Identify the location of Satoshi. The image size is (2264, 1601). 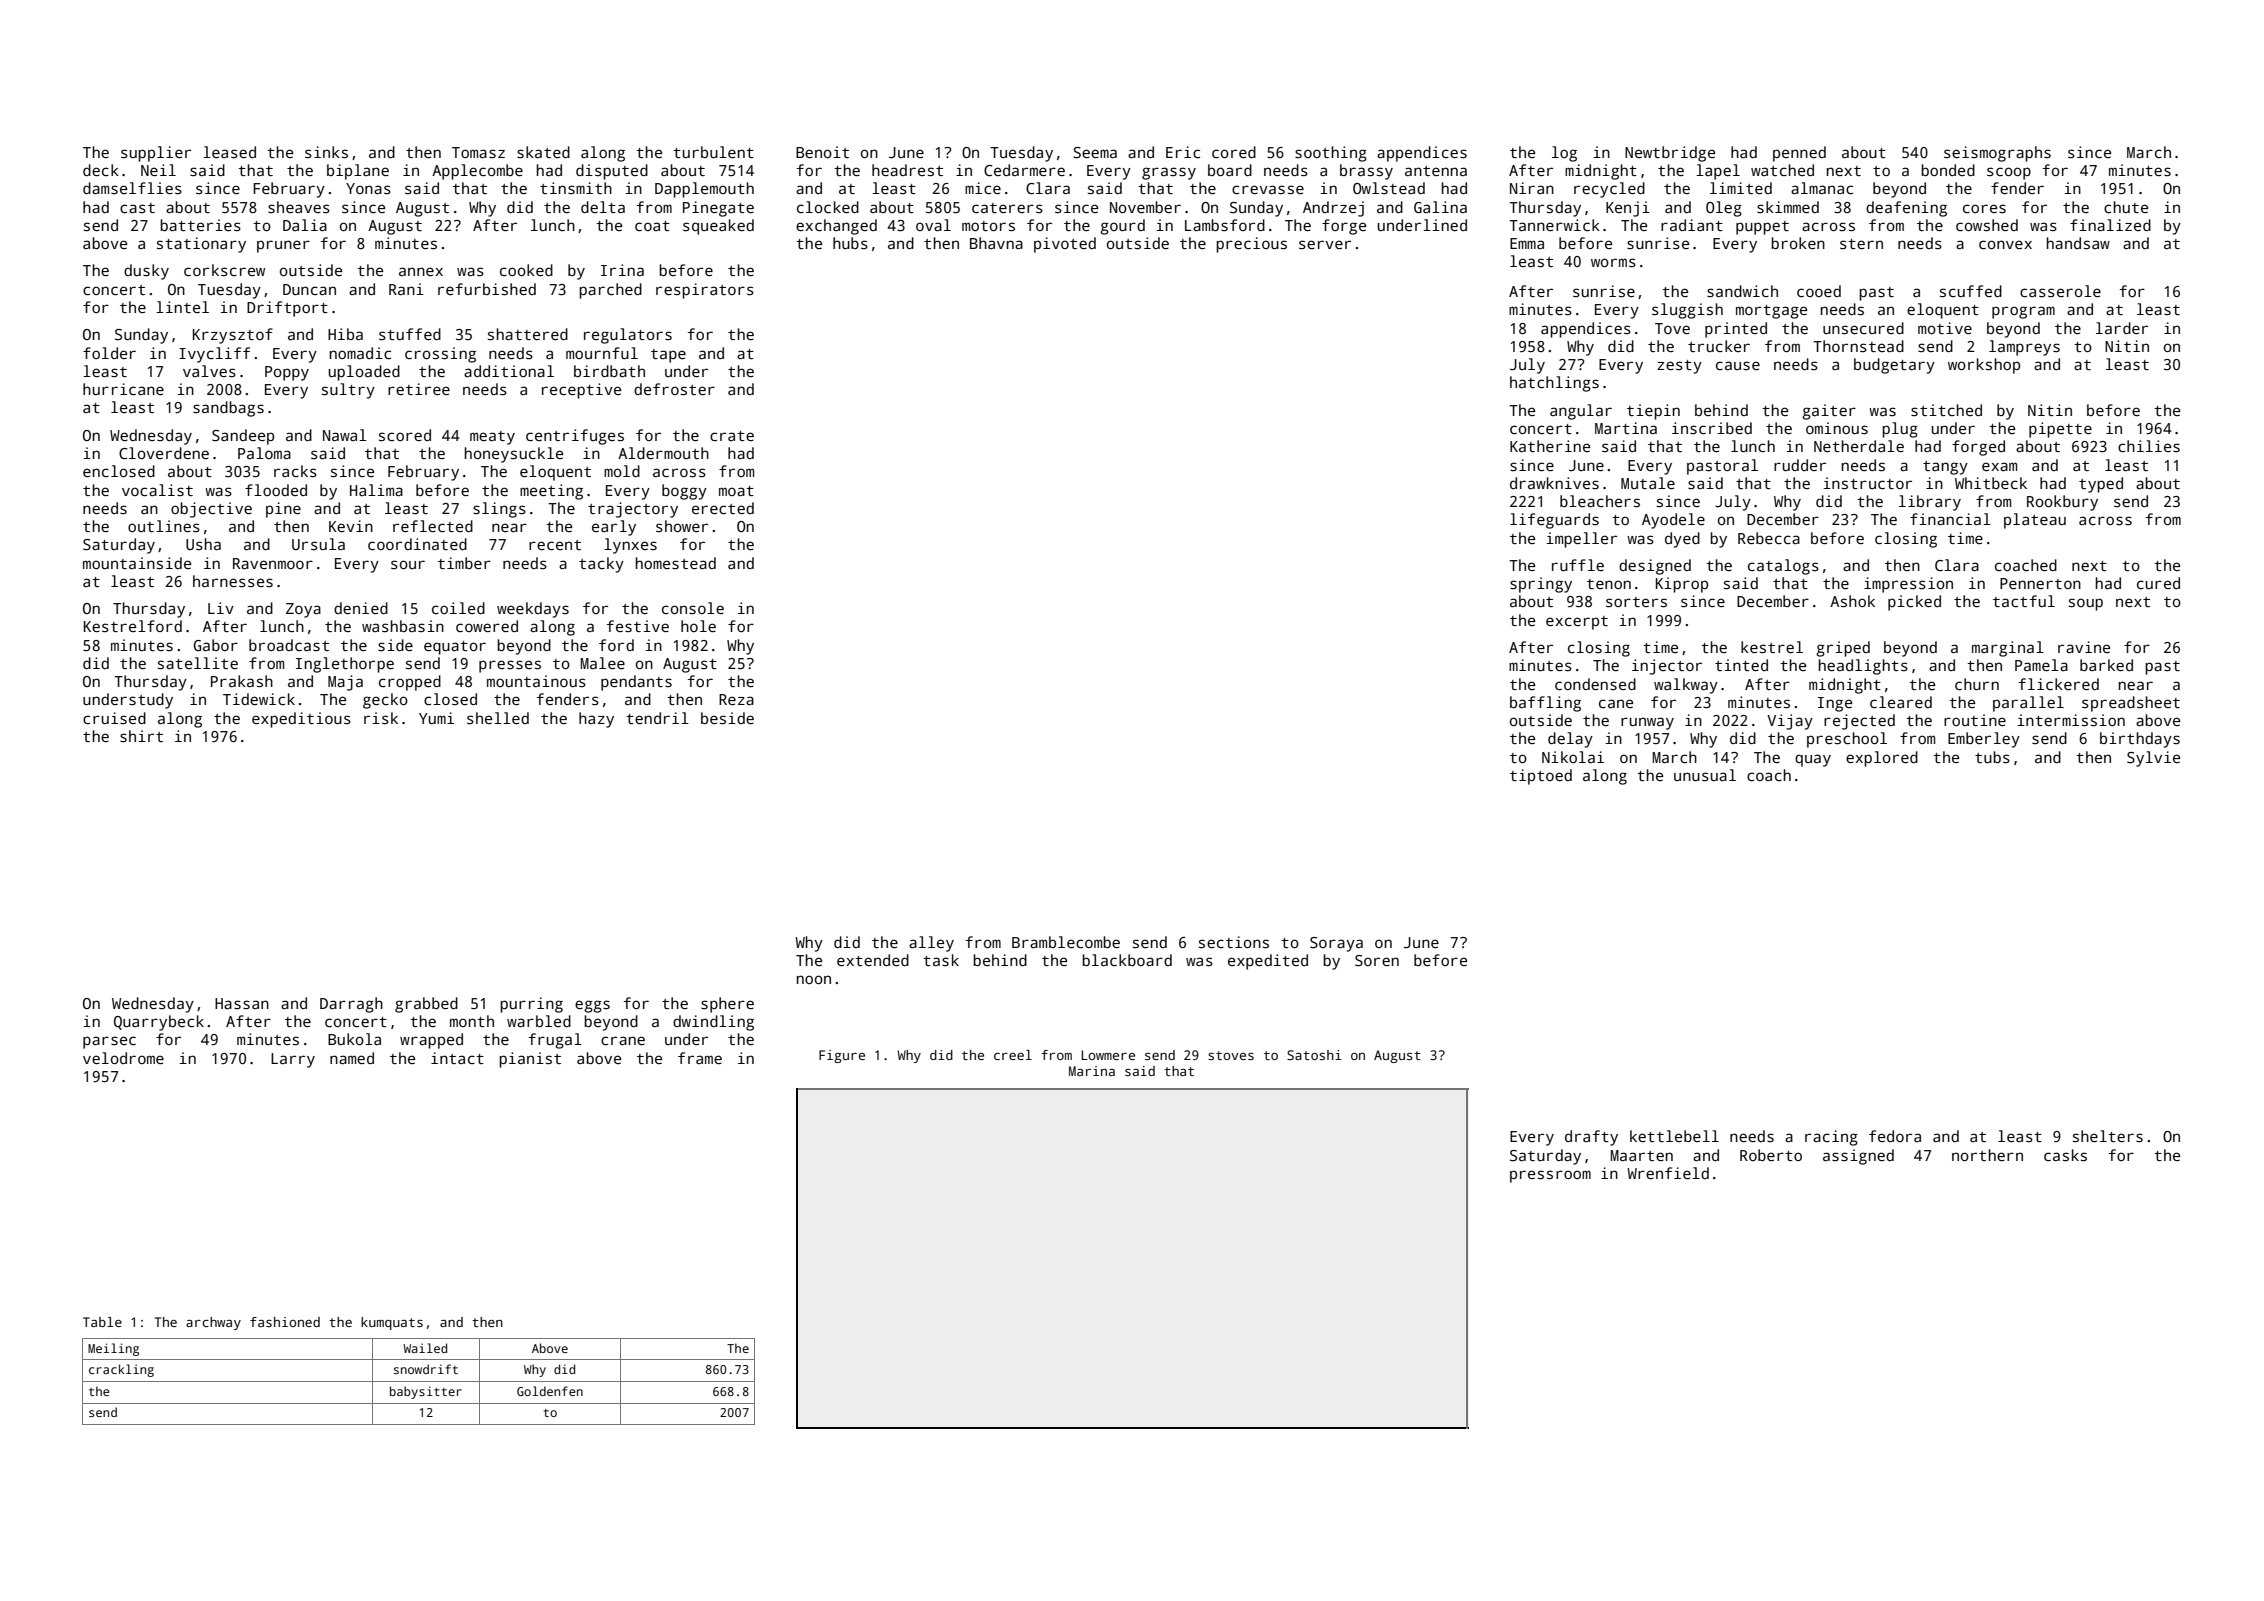
(1314, 1055).
